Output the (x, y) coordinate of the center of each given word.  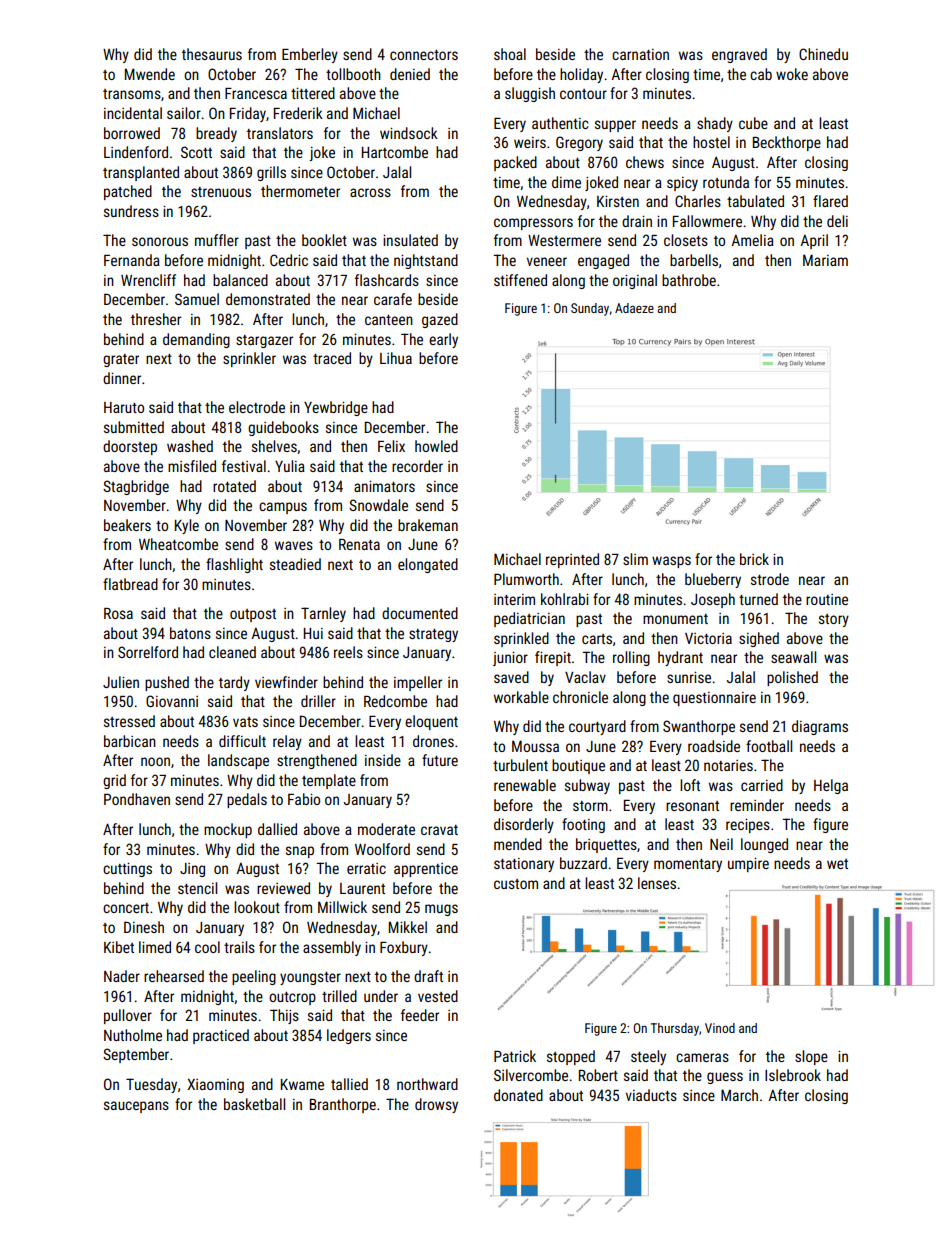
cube (753, 123)
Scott (196, 152)
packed (515, 163)
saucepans (136, 1107)
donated (518, 1095)
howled (436, 446)
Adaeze (634, 308)
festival (244, 466)
